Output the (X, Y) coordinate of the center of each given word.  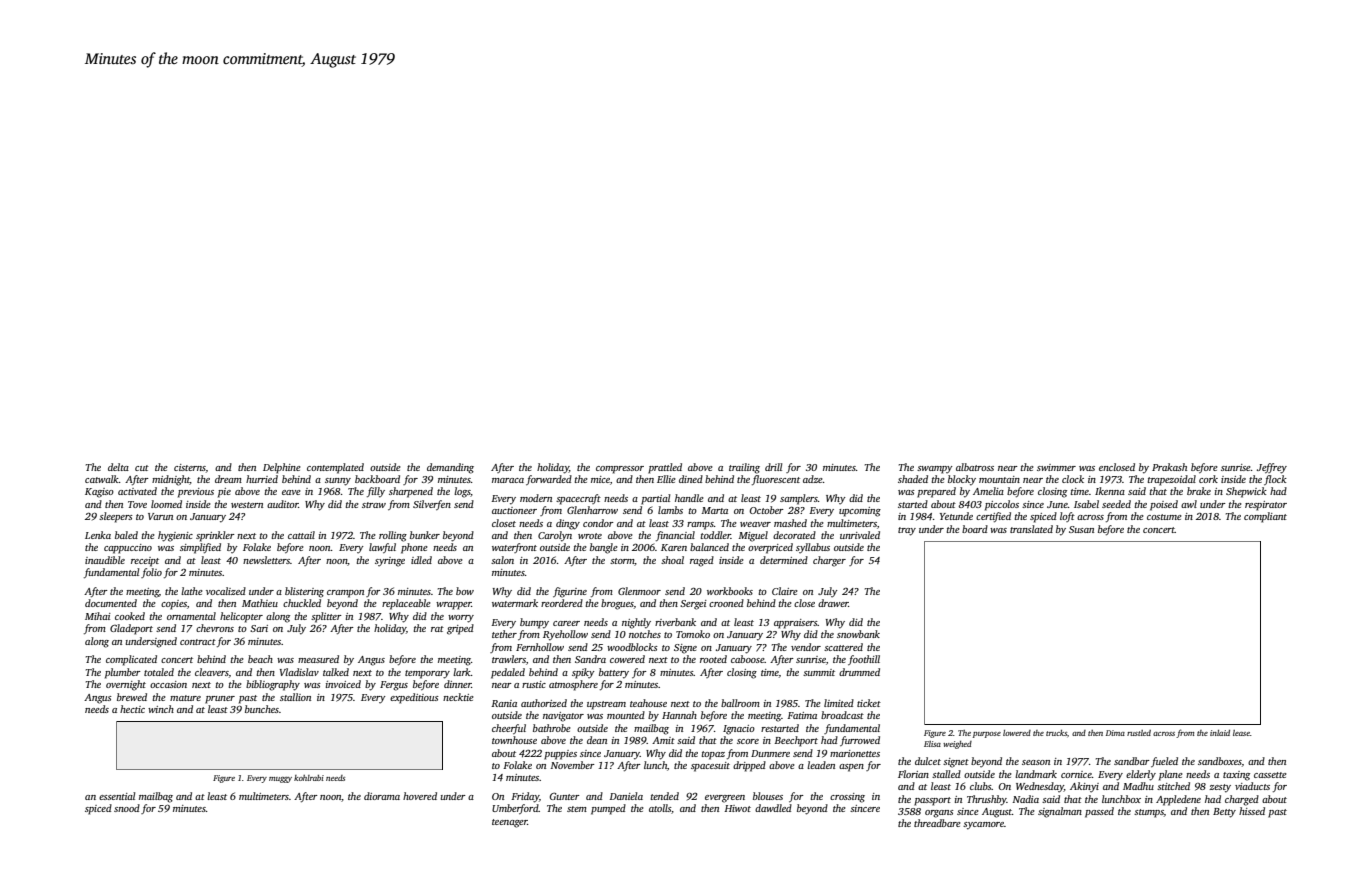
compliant (1265, 517)
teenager (510, 823)
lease (1241, 733)
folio (151, 573)
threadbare (937, 823)
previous (196, 493)
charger (829, 561)
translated (1031, 529)
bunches (262, 709)
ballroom (740, 703)
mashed (790, 523)
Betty (1224, 813)
